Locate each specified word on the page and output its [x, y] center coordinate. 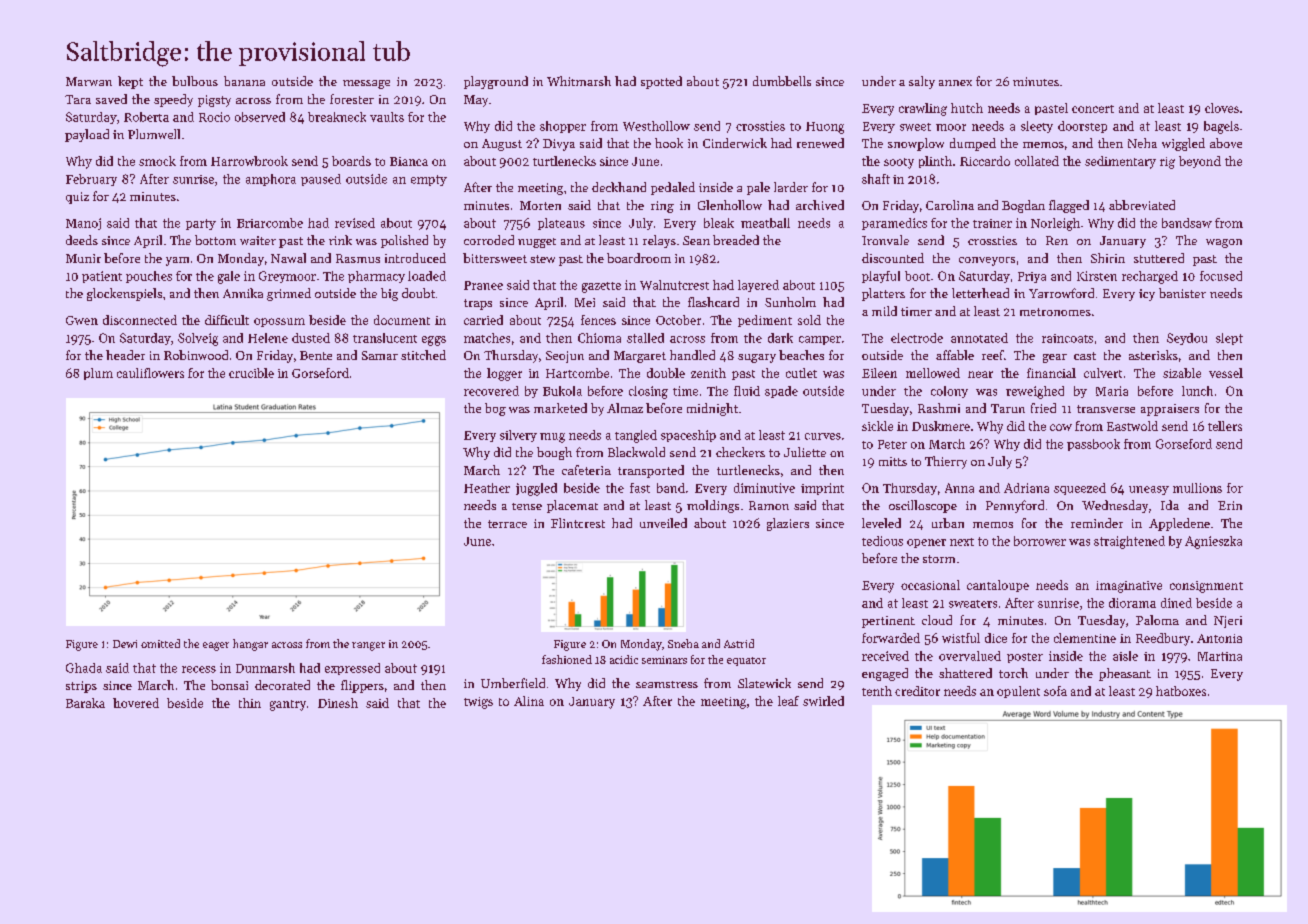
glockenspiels [124, 294]
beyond [1200, 162]
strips [81, 687]
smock [157, 161]
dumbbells [782, 81]
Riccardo [985, 161]
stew [542, 259]
